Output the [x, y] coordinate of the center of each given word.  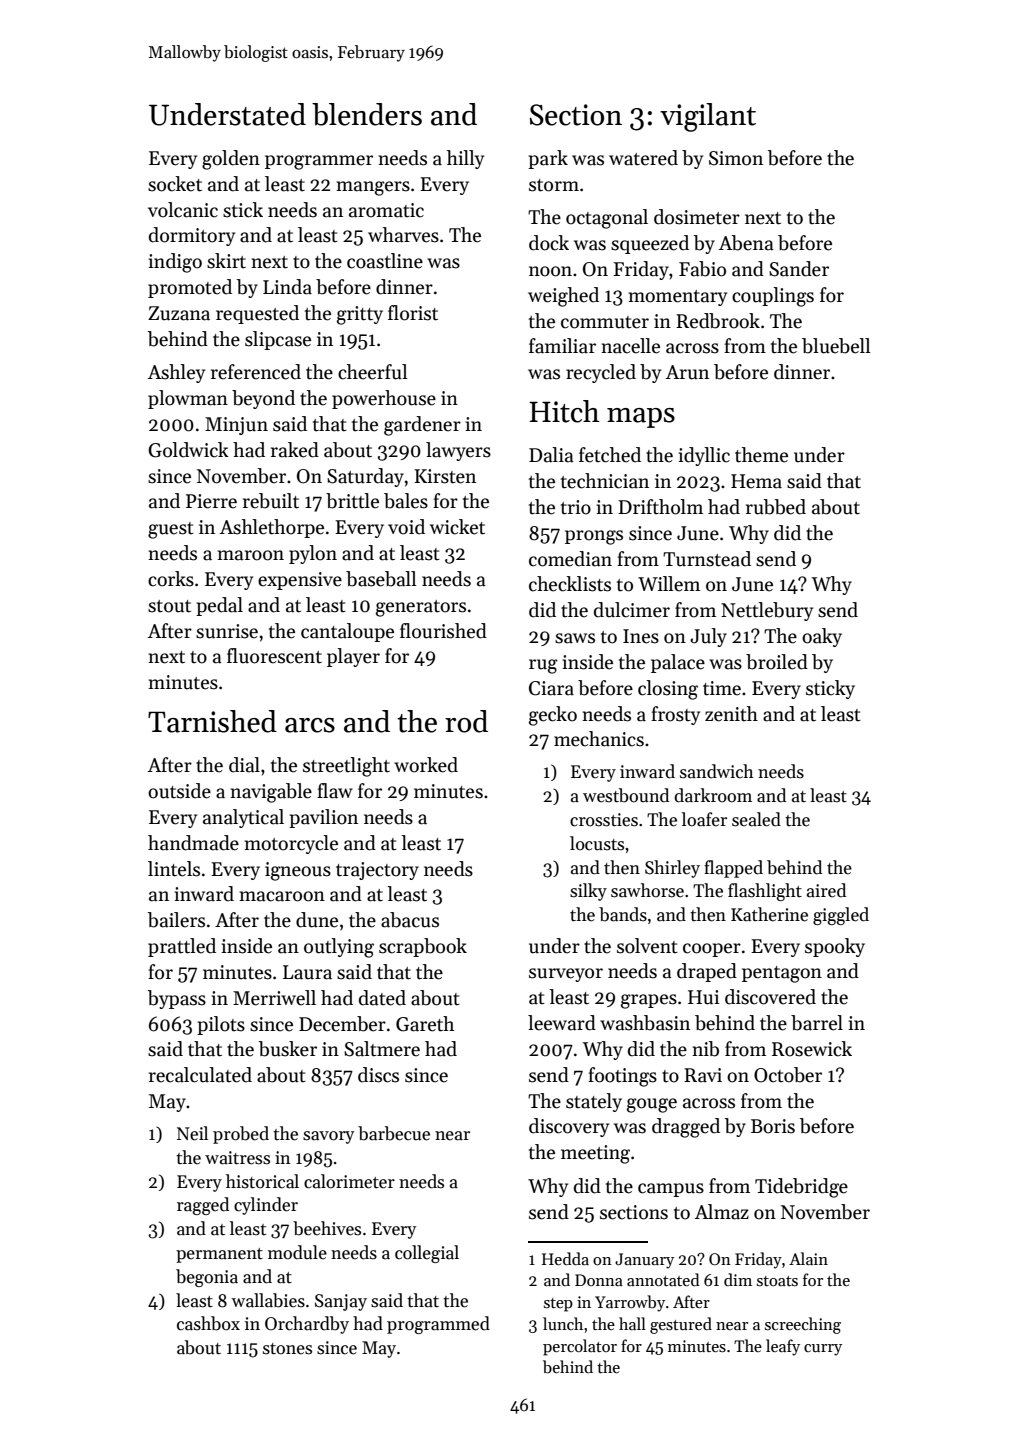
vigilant [708, 117]
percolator [580, 1347]
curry [823, 1350]
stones [287, 1349]
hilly [465, 159]
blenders [367, 114]
